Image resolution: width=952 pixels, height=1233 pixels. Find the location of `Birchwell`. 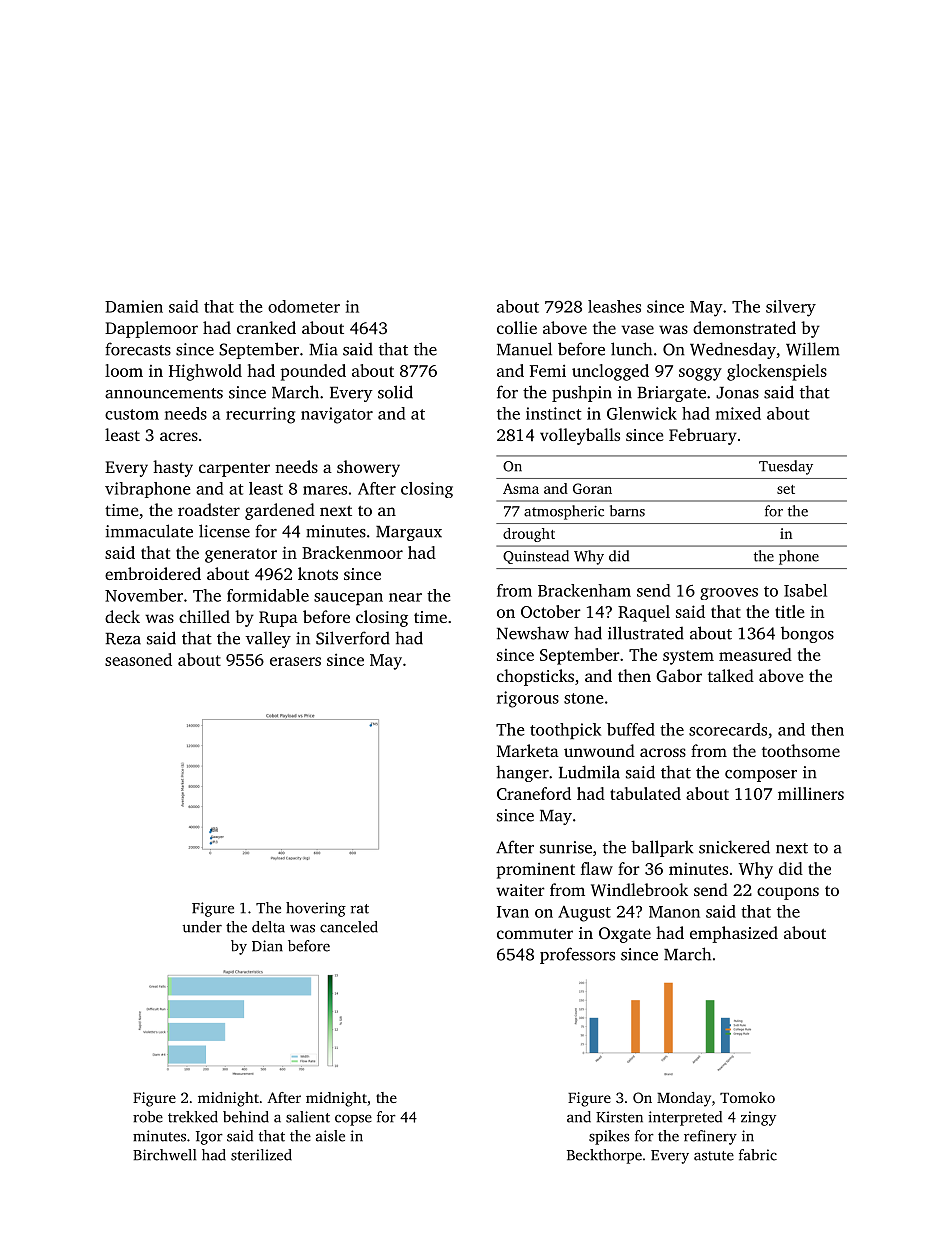

Birchwell is located at coordinates (164, 1155).
